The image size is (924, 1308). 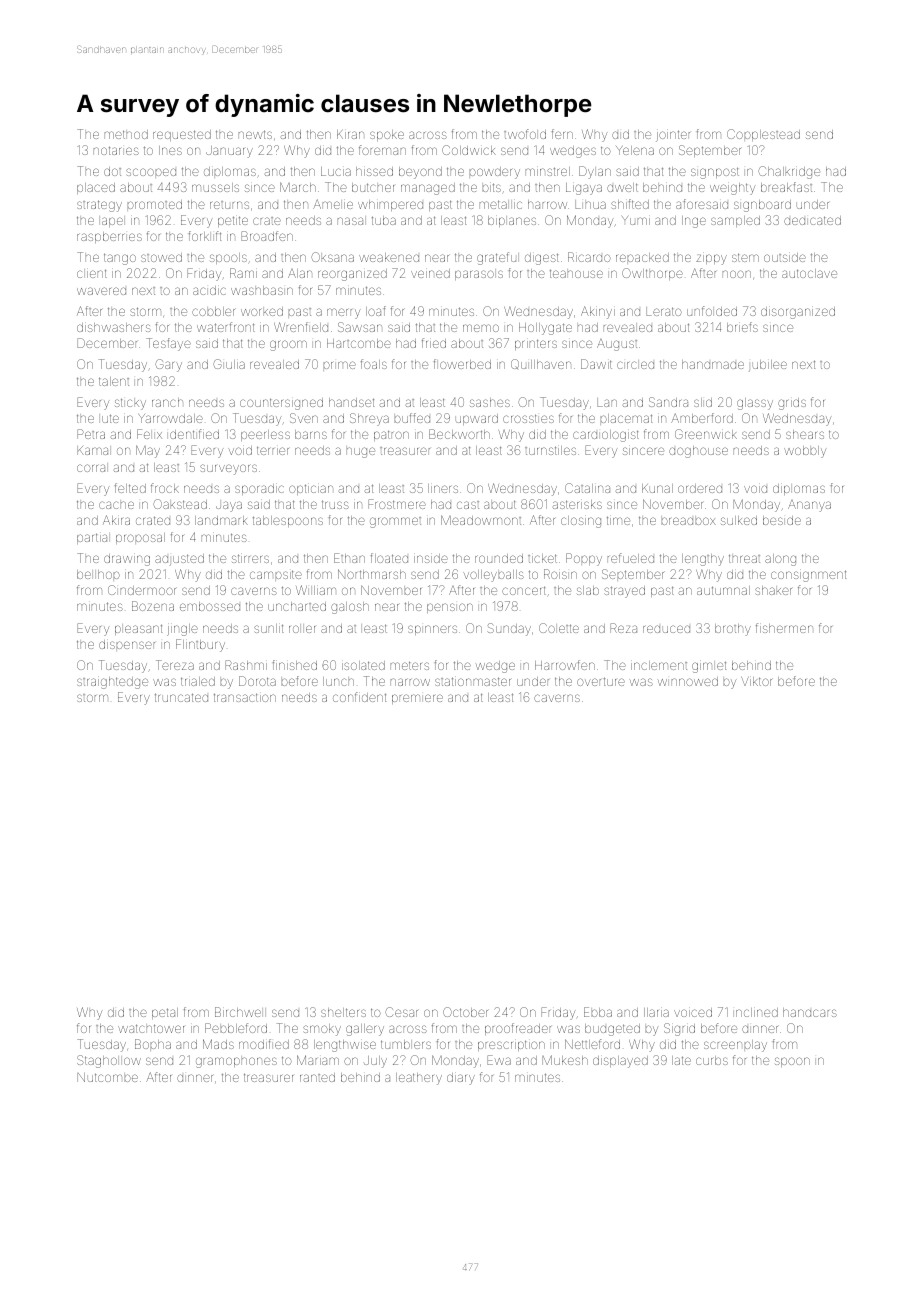 I want to click on Copplestead, so click(x=763, y=135).
